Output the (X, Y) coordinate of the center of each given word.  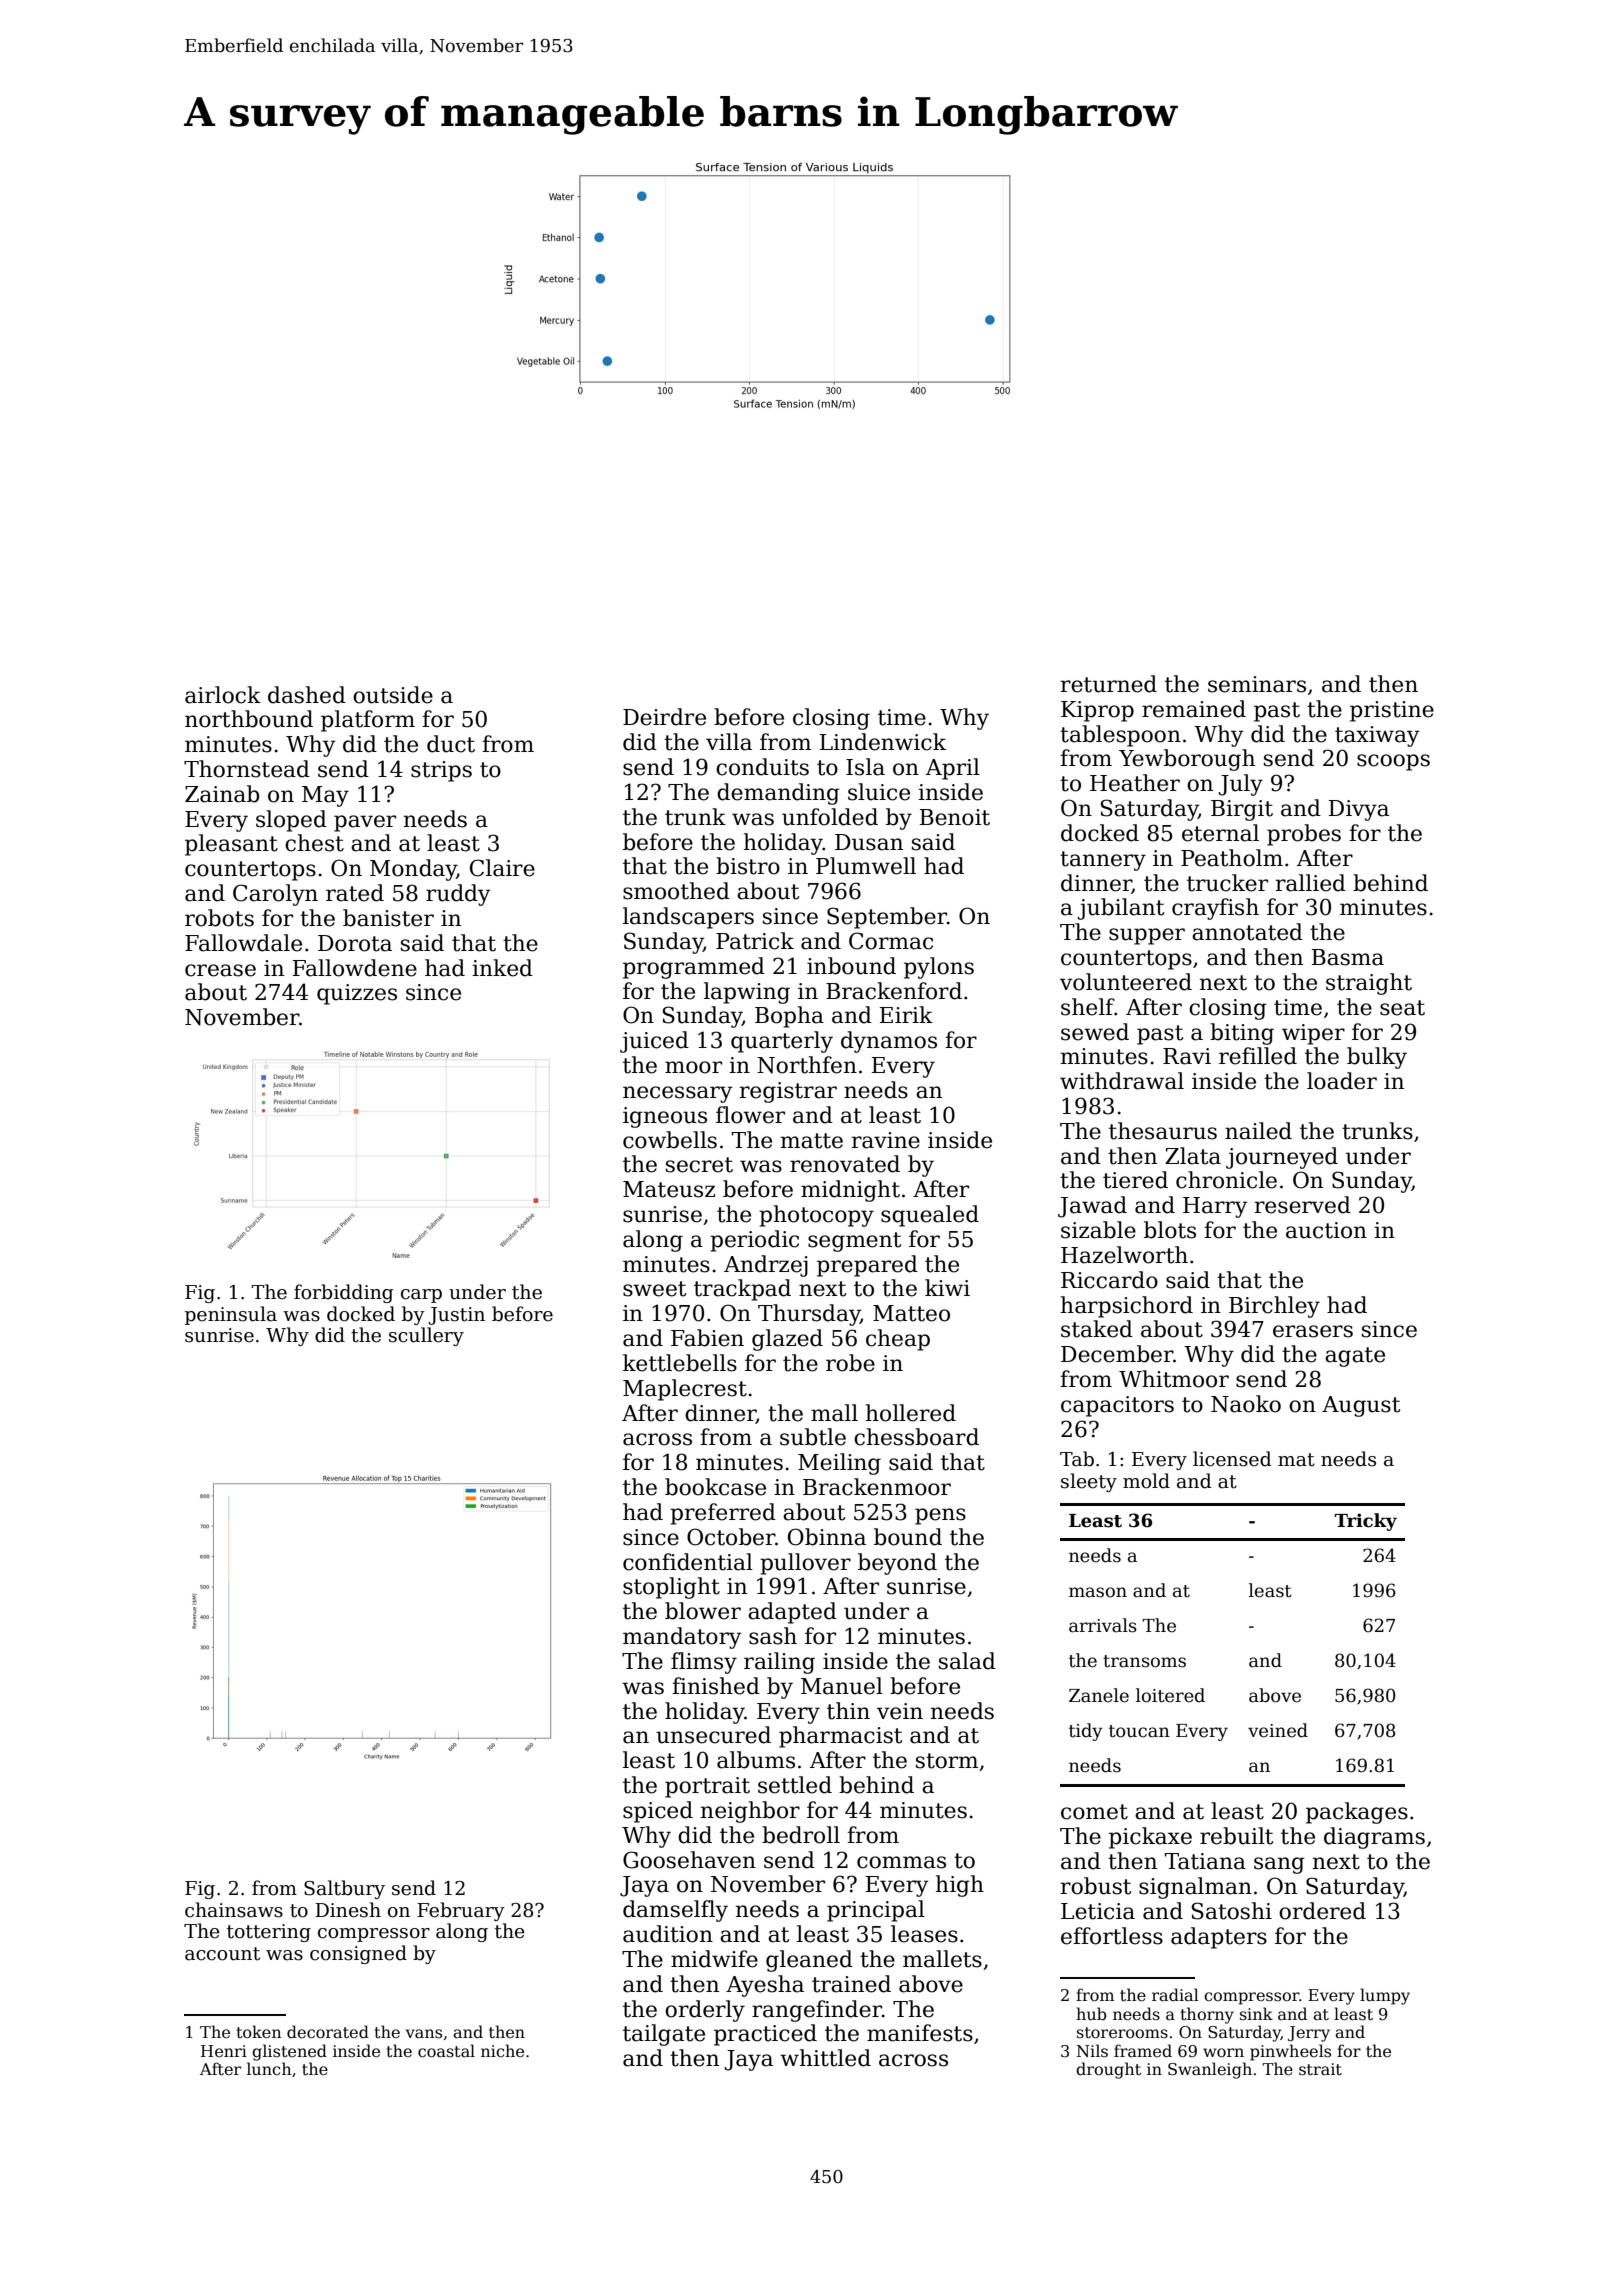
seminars (1257, 684)
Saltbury (344, 1889)
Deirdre (664, 717)
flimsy (704, 1663)
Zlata (1193, 1156)
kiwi (947, 1287)
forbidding (343, 1293)
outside (393, 695)
